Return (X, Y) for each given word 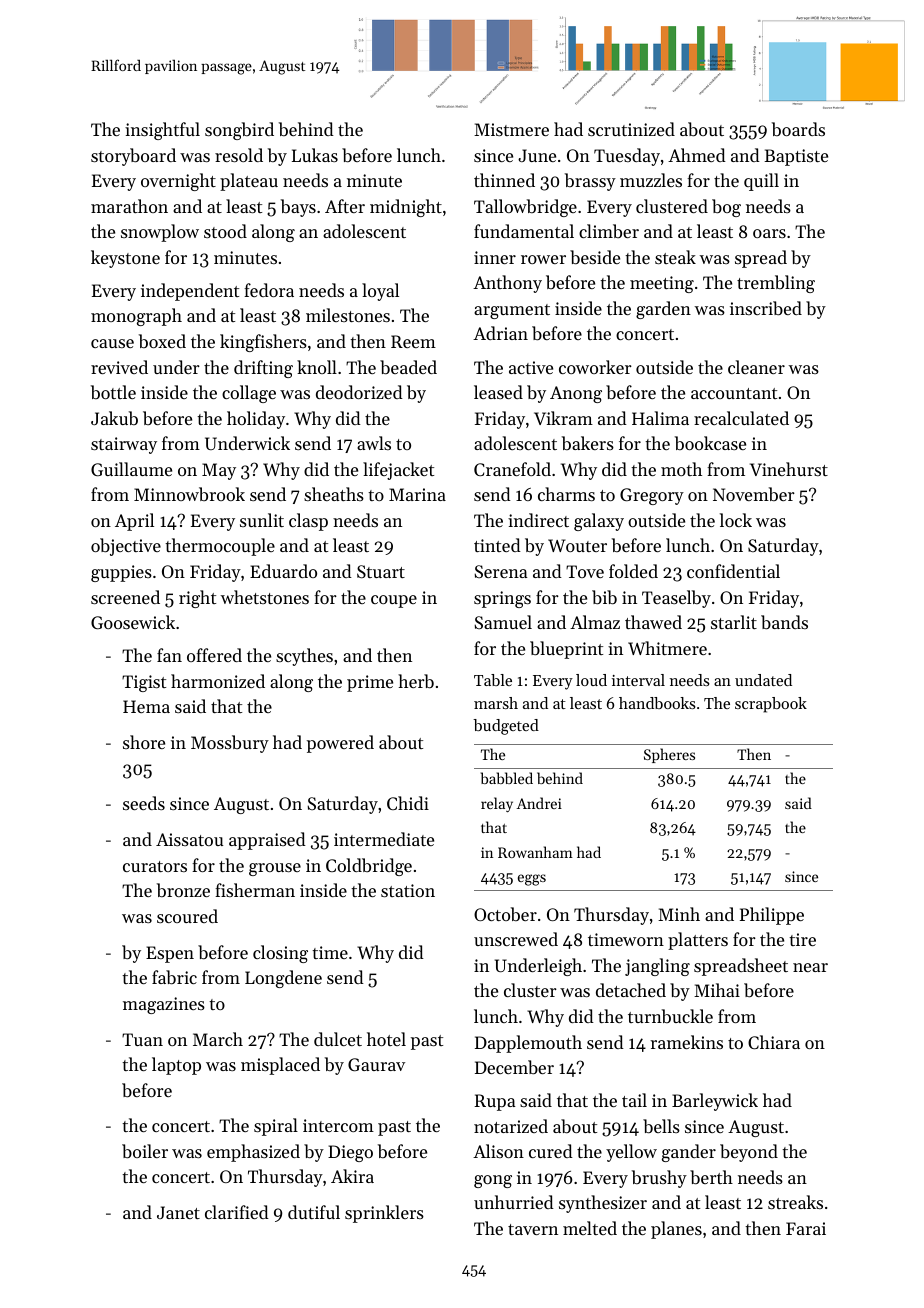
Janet (178, 1212)
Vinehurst (789, 469)
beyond (749, 1153)
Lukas (315, 155)
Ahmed (697, 155)
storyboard (133, 157)
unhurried (514, 1202)
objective (126, 547)
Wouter (577, 545)
